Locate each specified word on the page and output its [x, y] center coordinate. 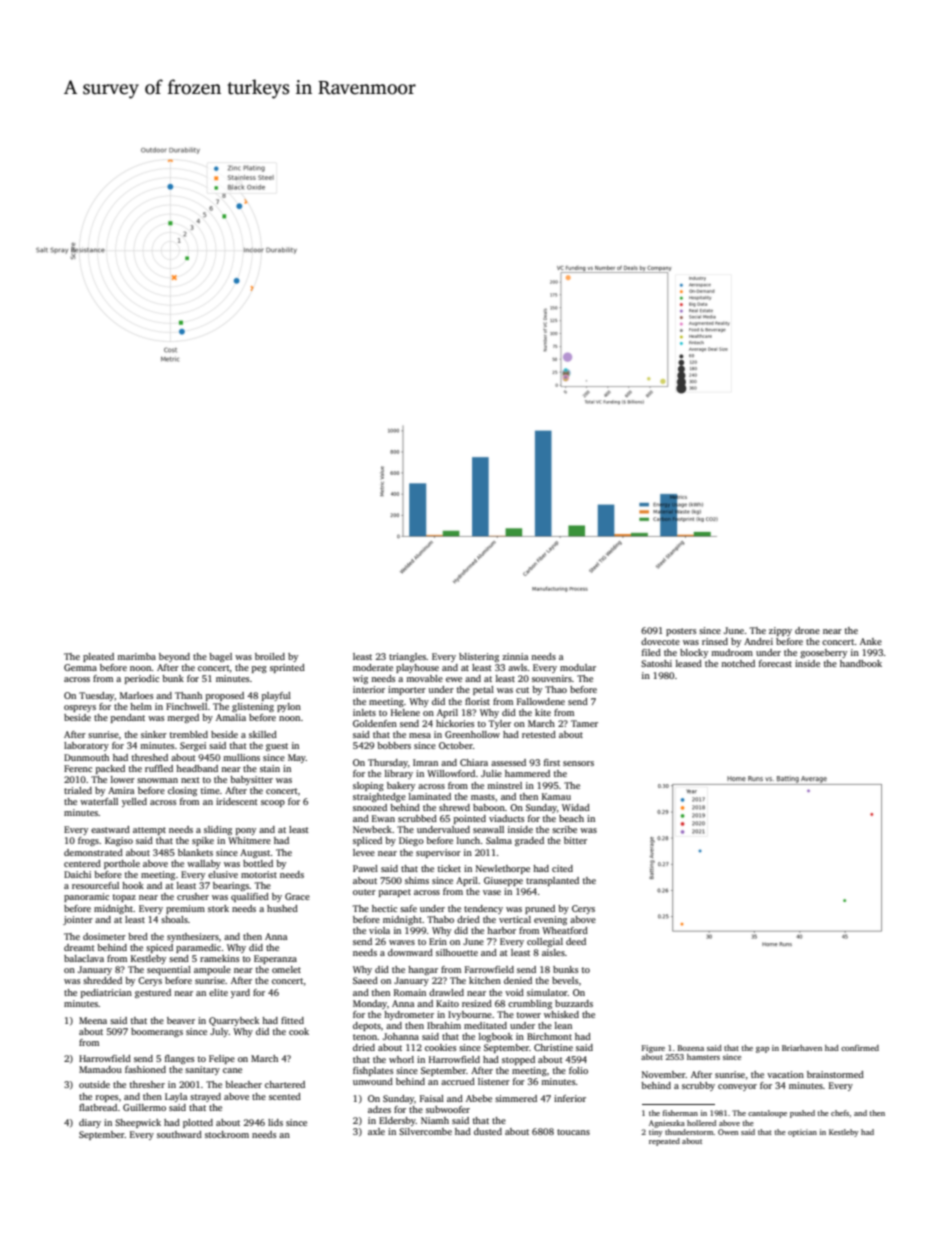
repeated [664, 1142]
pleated [98, 657]
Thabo [440, 919]
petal [483, 690]
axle [376, 1131]
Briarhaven [802, 1048]
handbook [861, 663]
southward [179, 1134]
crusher [193, 896]
